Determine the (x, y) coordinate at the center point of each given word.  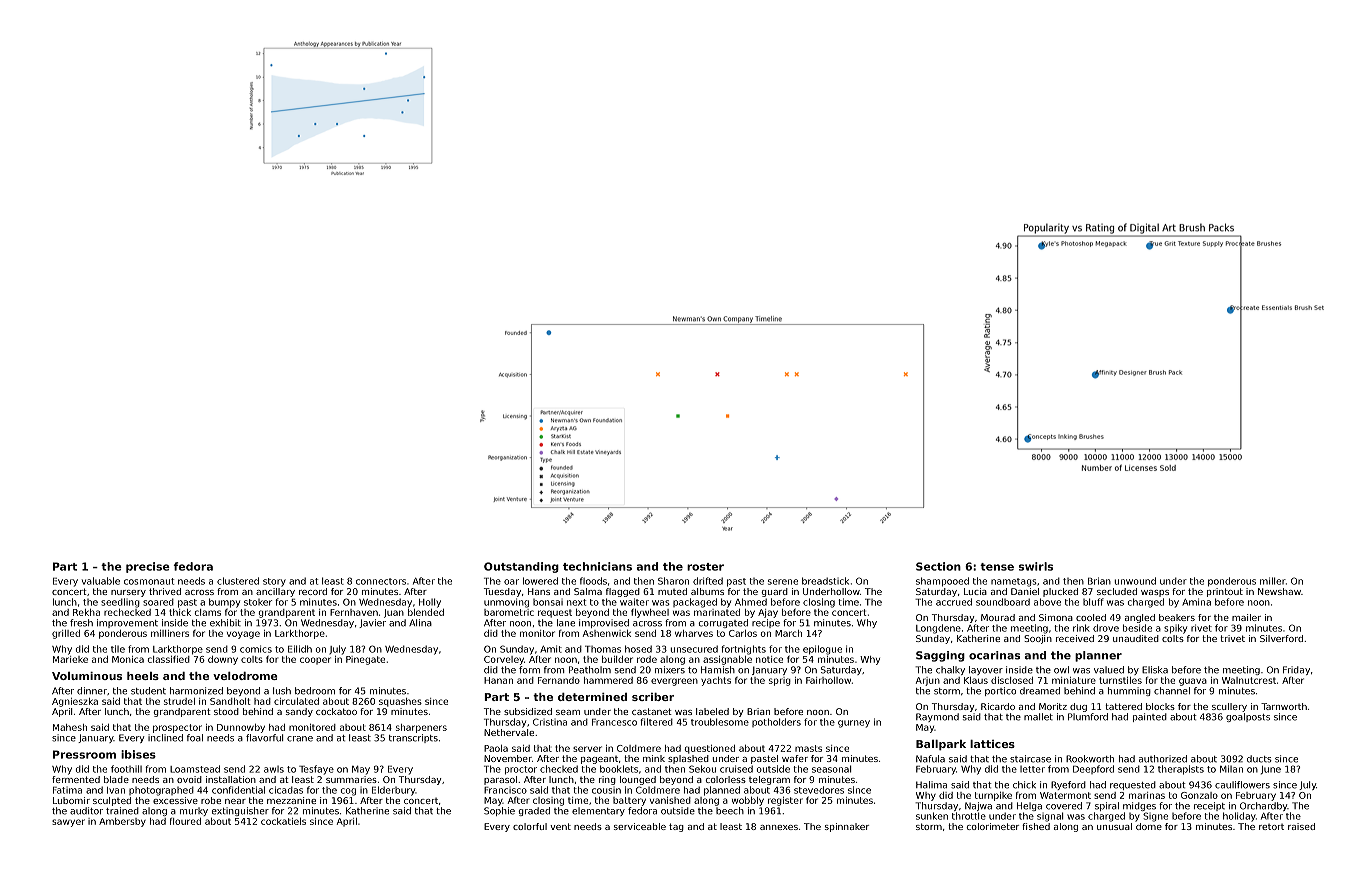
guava (1193, 682)
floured (185, 821)
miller (1273, 581)
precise (148, 567)
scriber (653, 697)
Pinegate (365, 660)
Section (938, 566)
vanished (670, 800)
